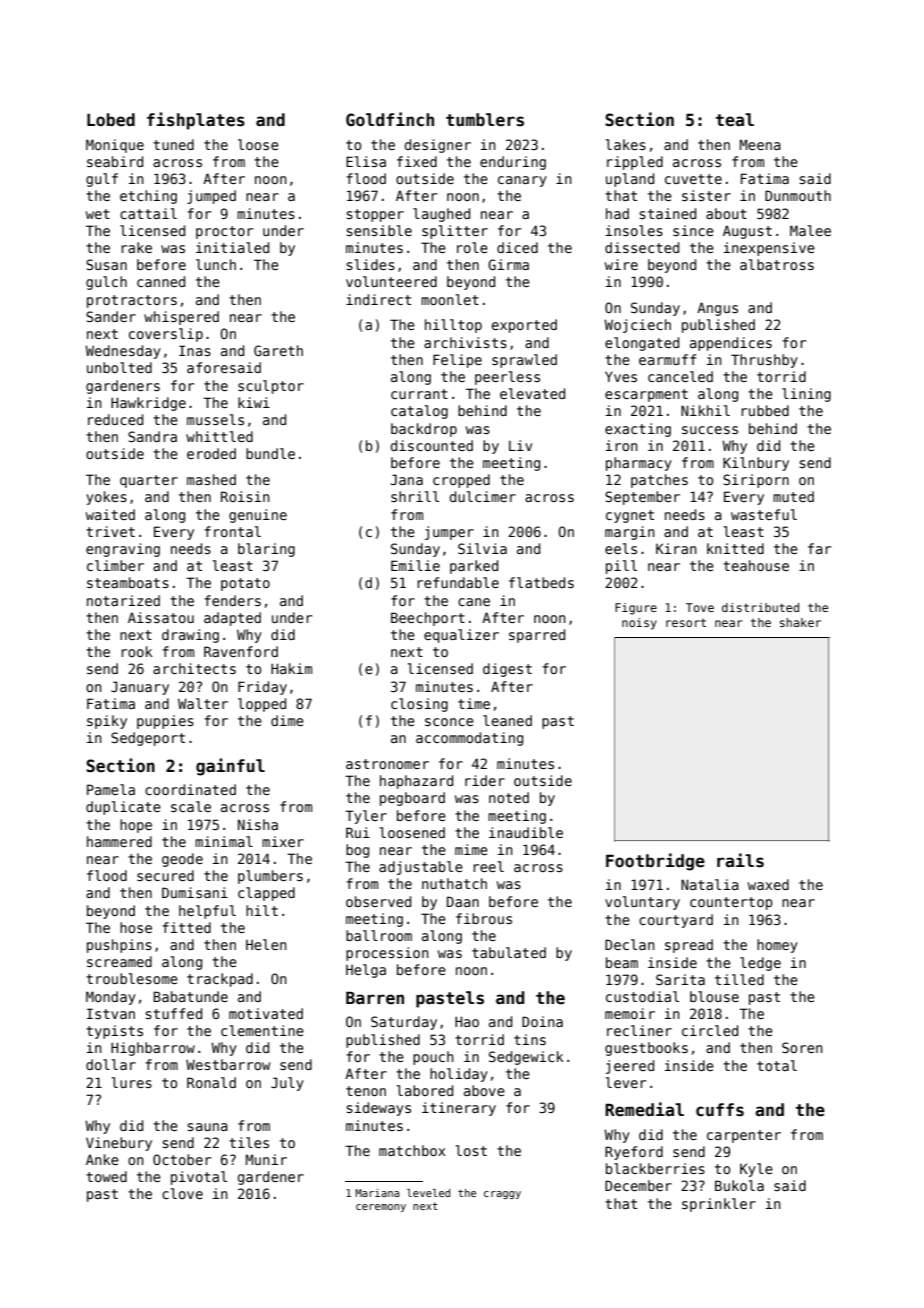 The height and width of the screenshot is (1308, 924). I want to click on clementine, so click(262, 1030).
